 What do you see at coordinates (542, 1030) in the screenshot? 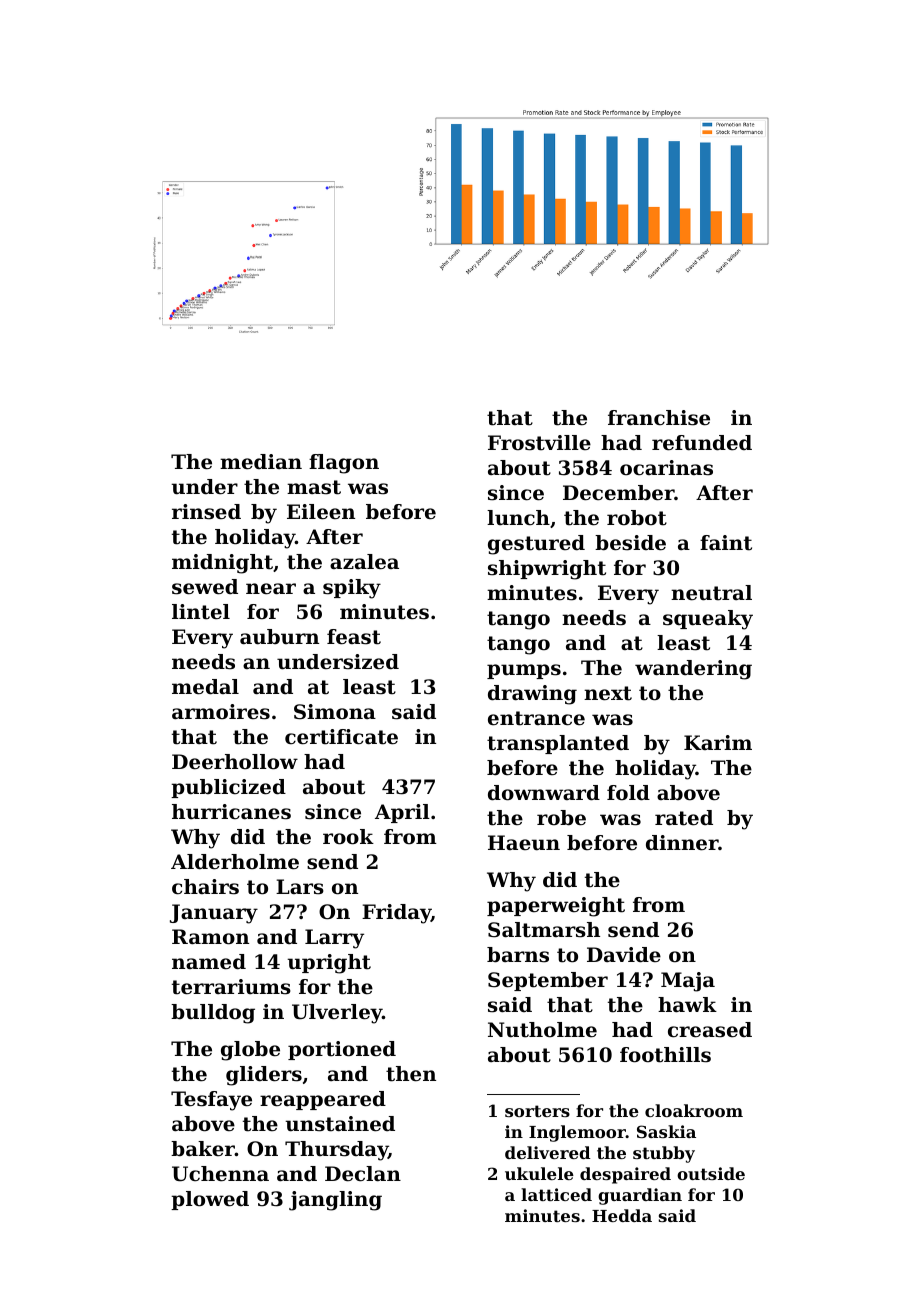
I see `Nutholme` at bounding box center [542, 1030].
